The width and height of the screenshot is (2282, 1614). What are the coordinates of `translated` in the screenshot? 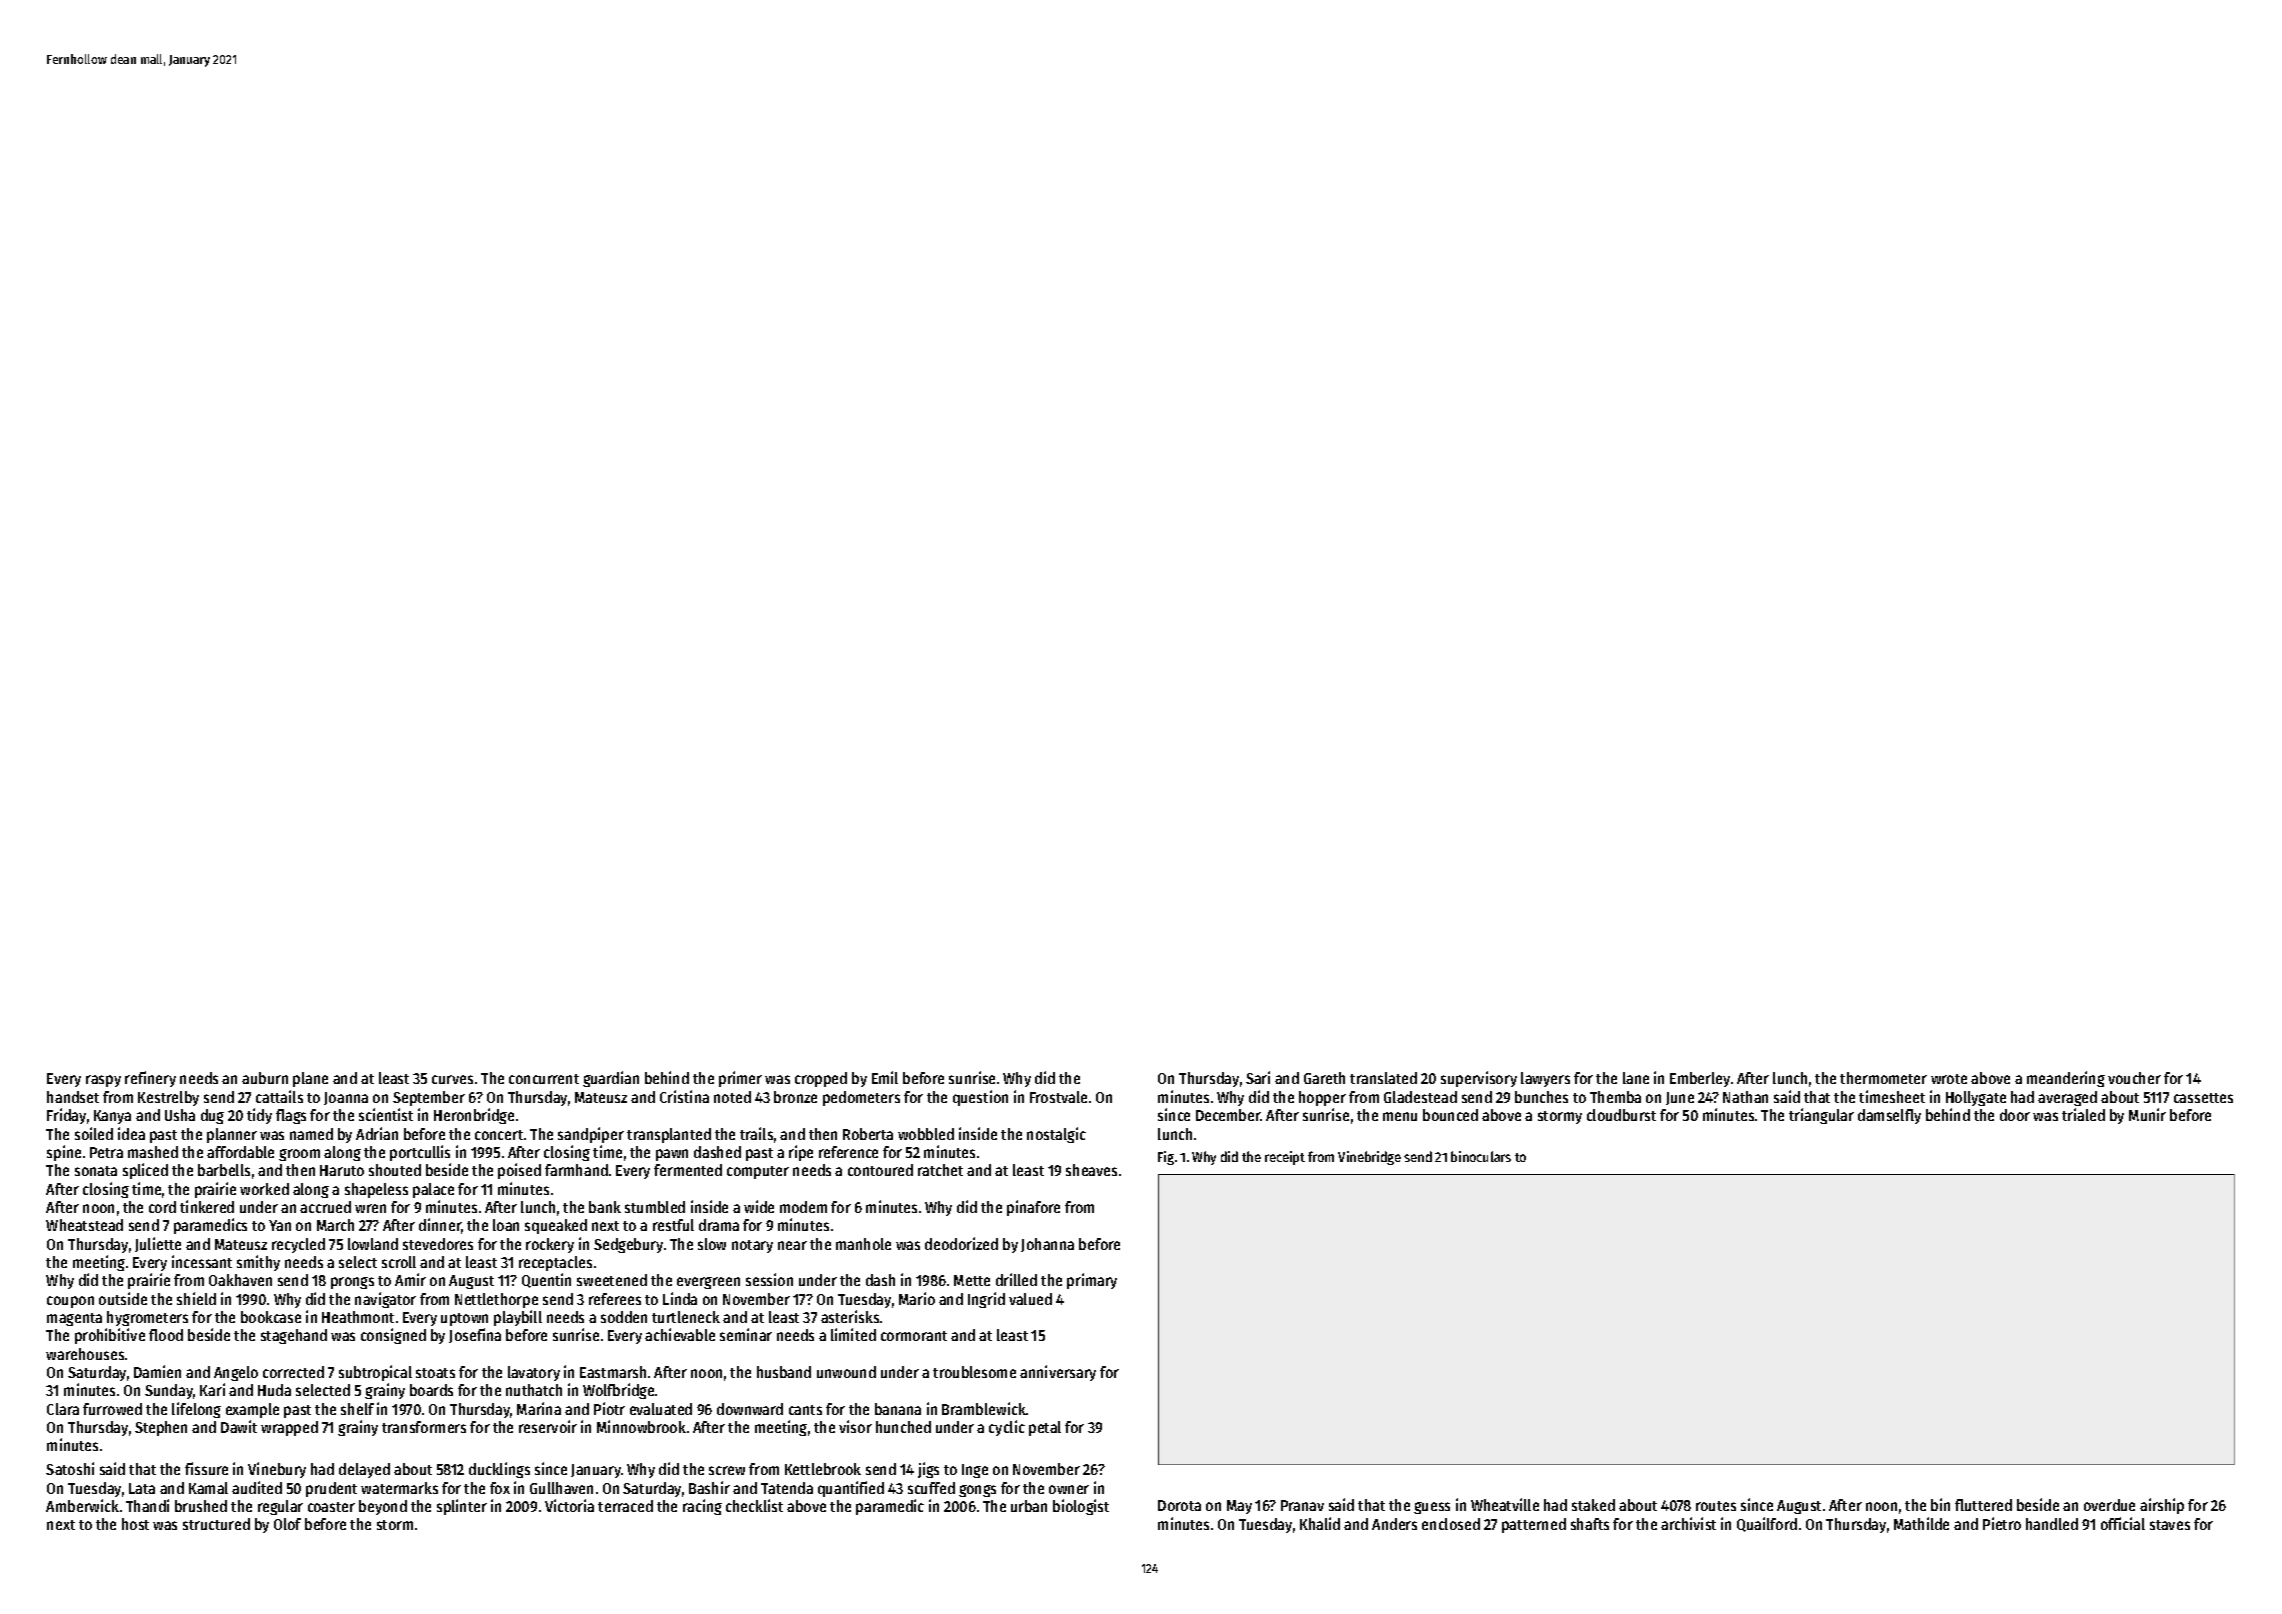 It's located at (1383, 1078).
